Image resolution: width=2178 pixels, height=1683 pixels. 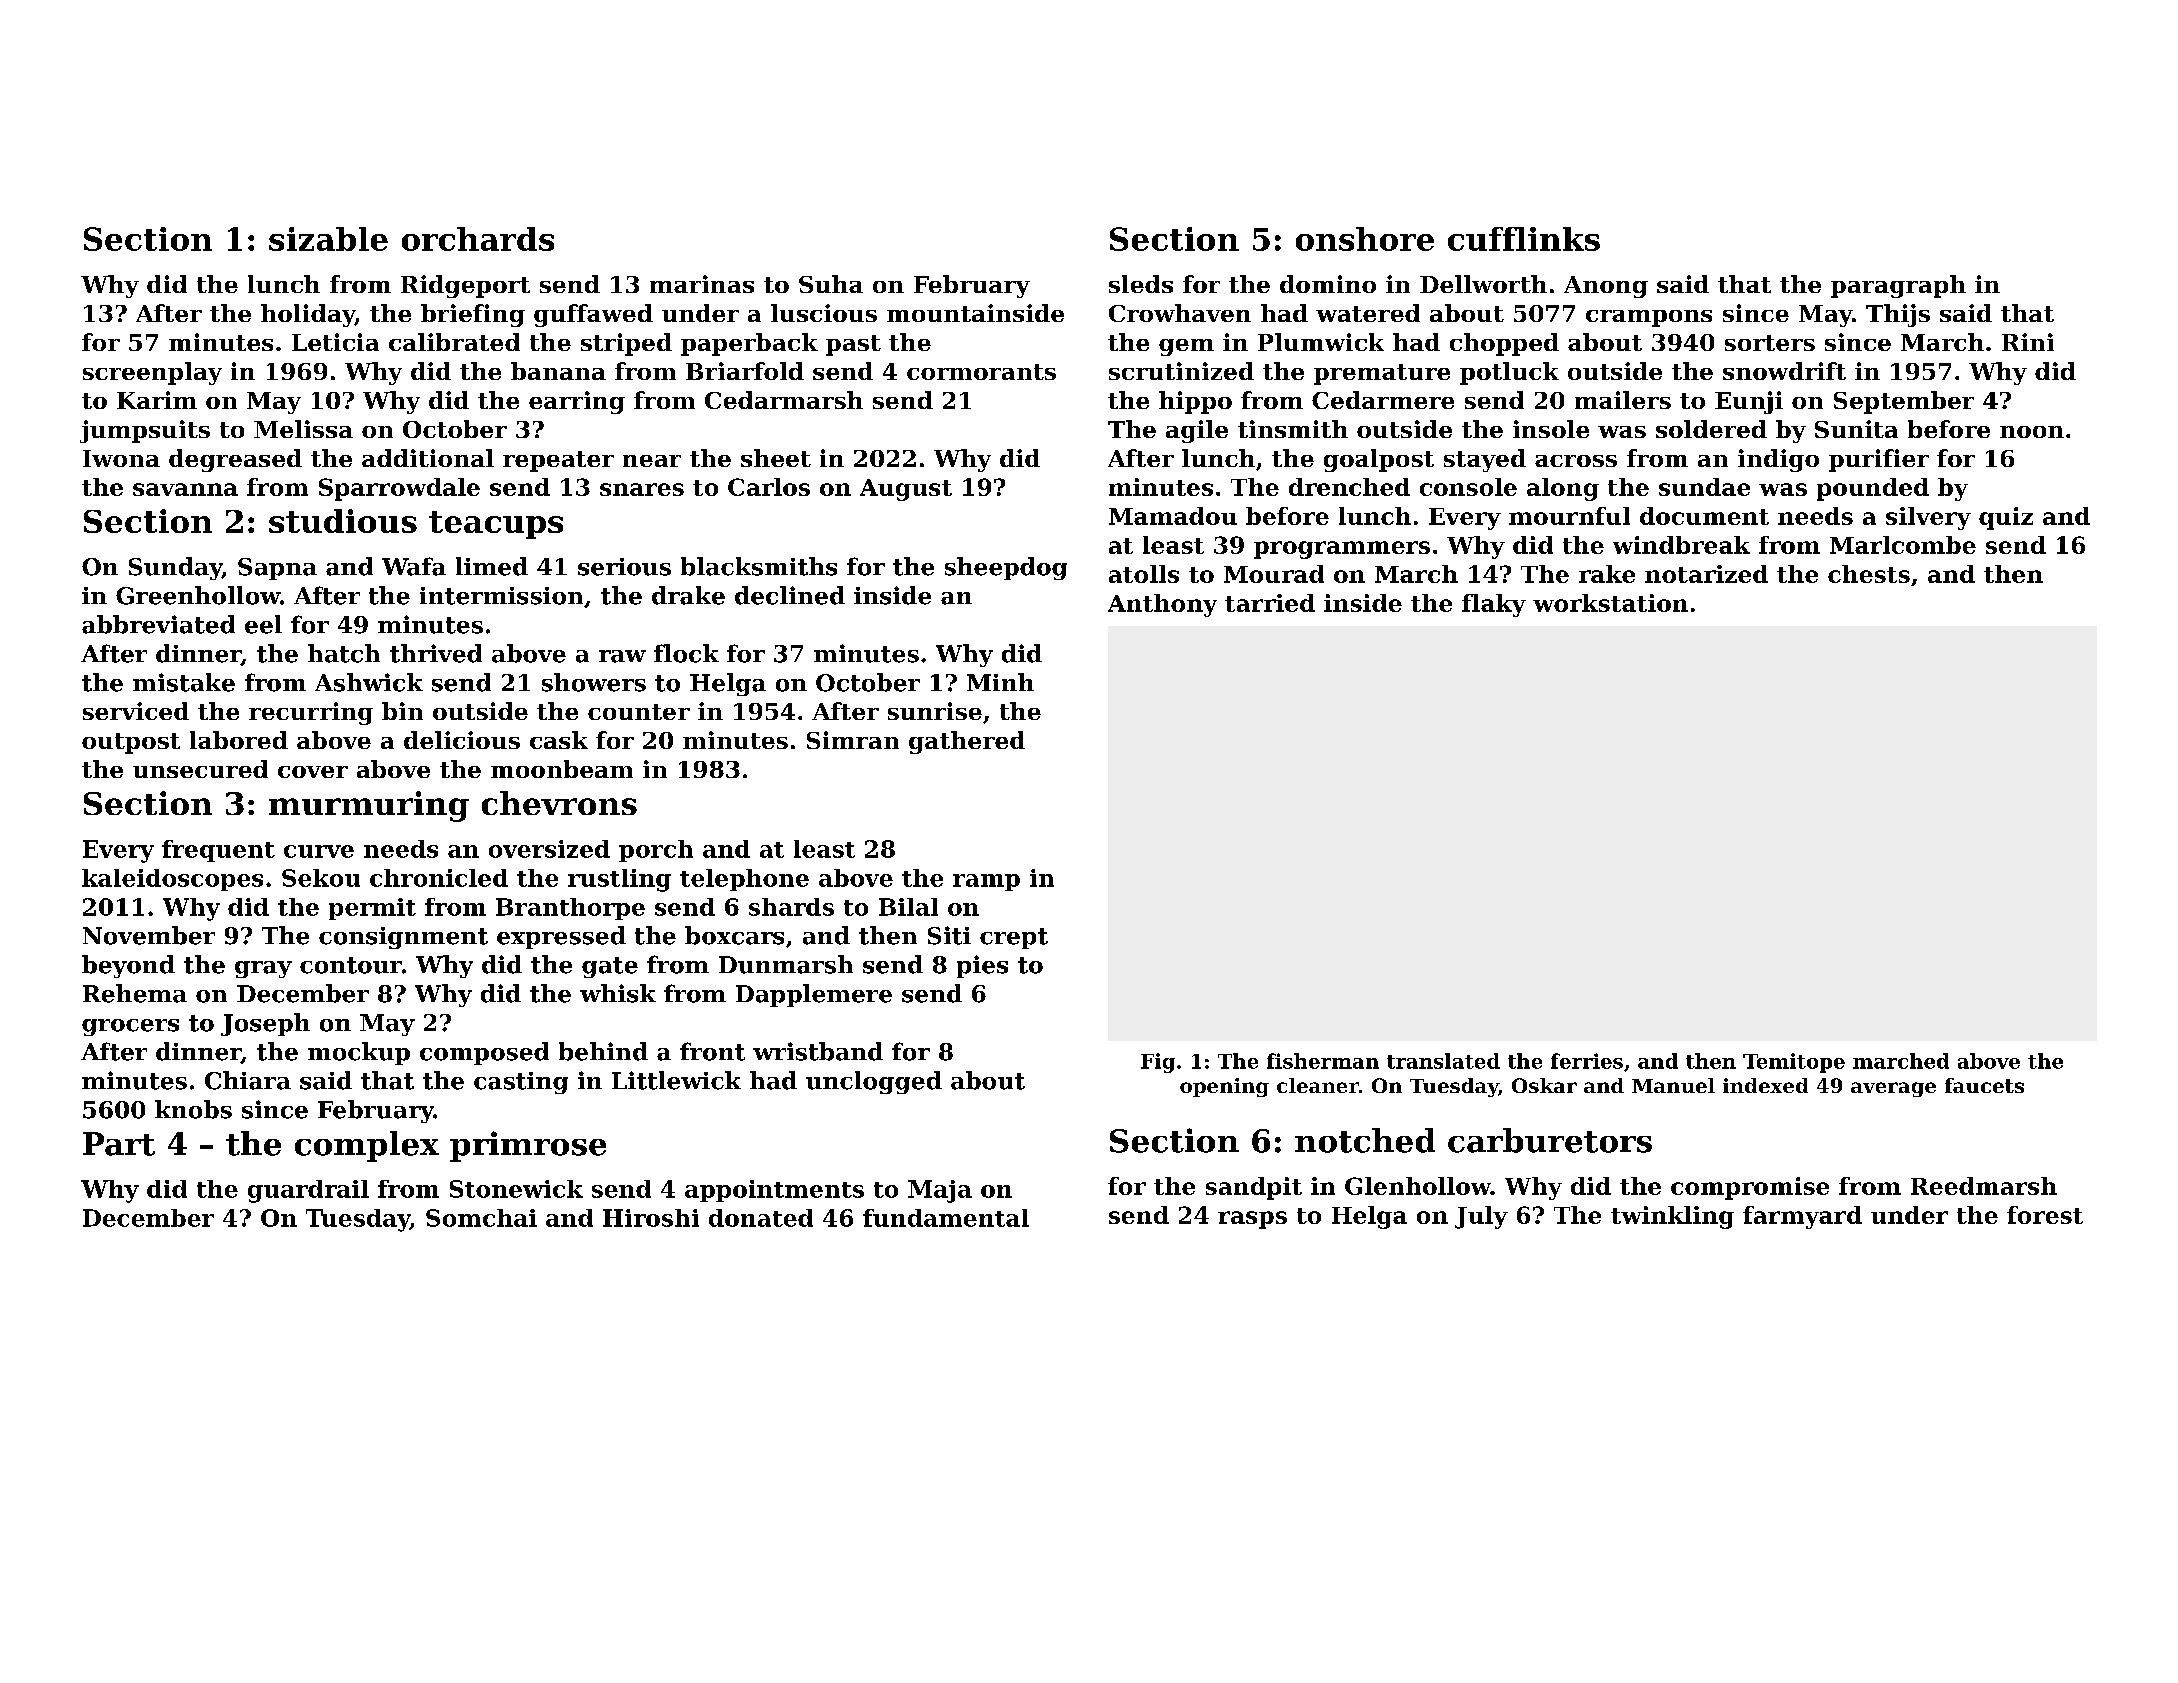 What do you see at coordinates (1197, 431) in the screenshot?
I see `agile` at bounding box center [1197, 431].
